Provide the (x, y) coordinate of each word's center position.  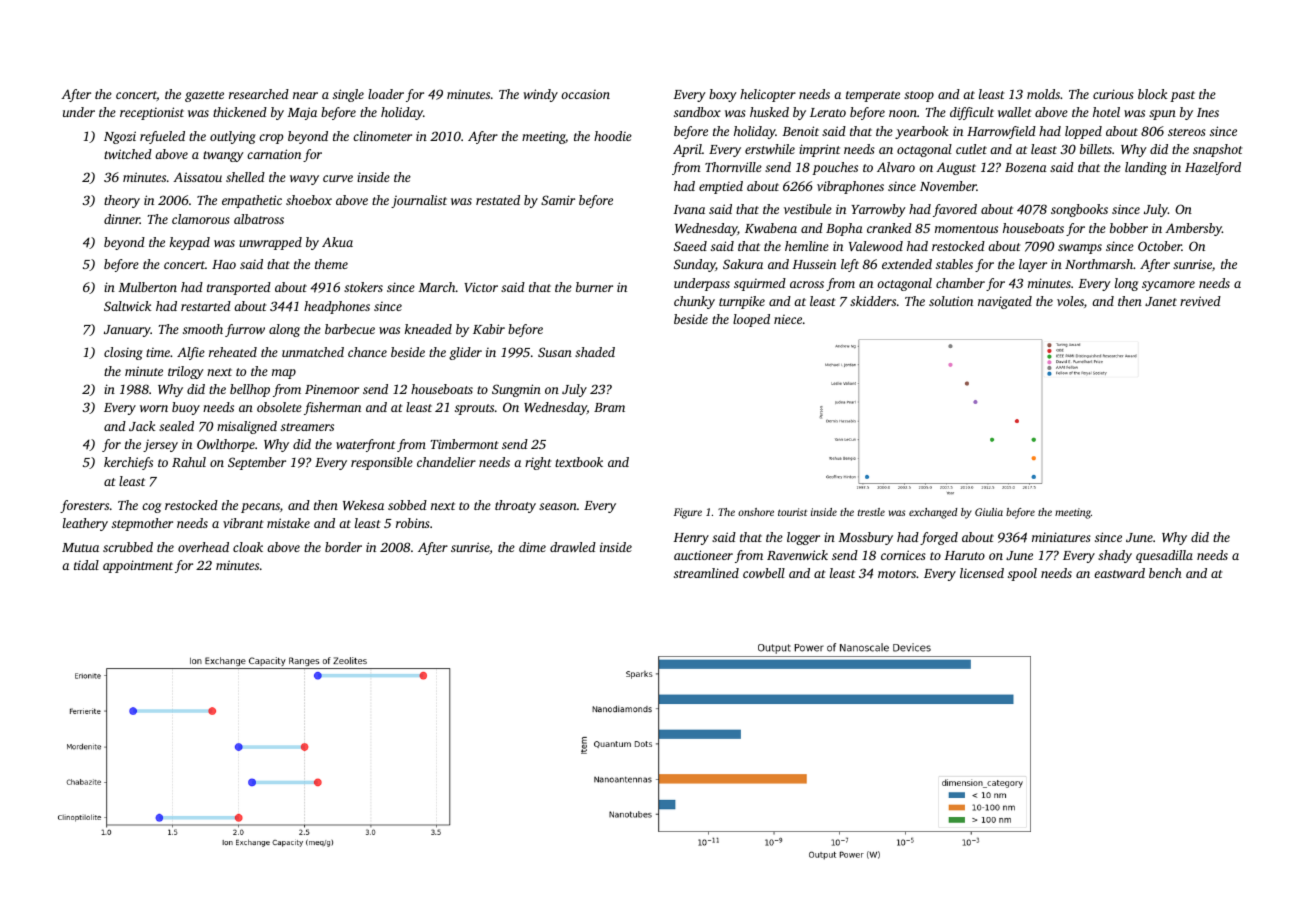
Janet (1161, 301)
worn (154, 408)
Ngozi (120, 137)
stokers (363, 287)
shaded (595, 352)
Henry (691, 539)
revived (1200, 301)
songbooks (1079, 210)
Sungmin (516, 390)
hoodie (613, 136)
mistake (288, 523)
